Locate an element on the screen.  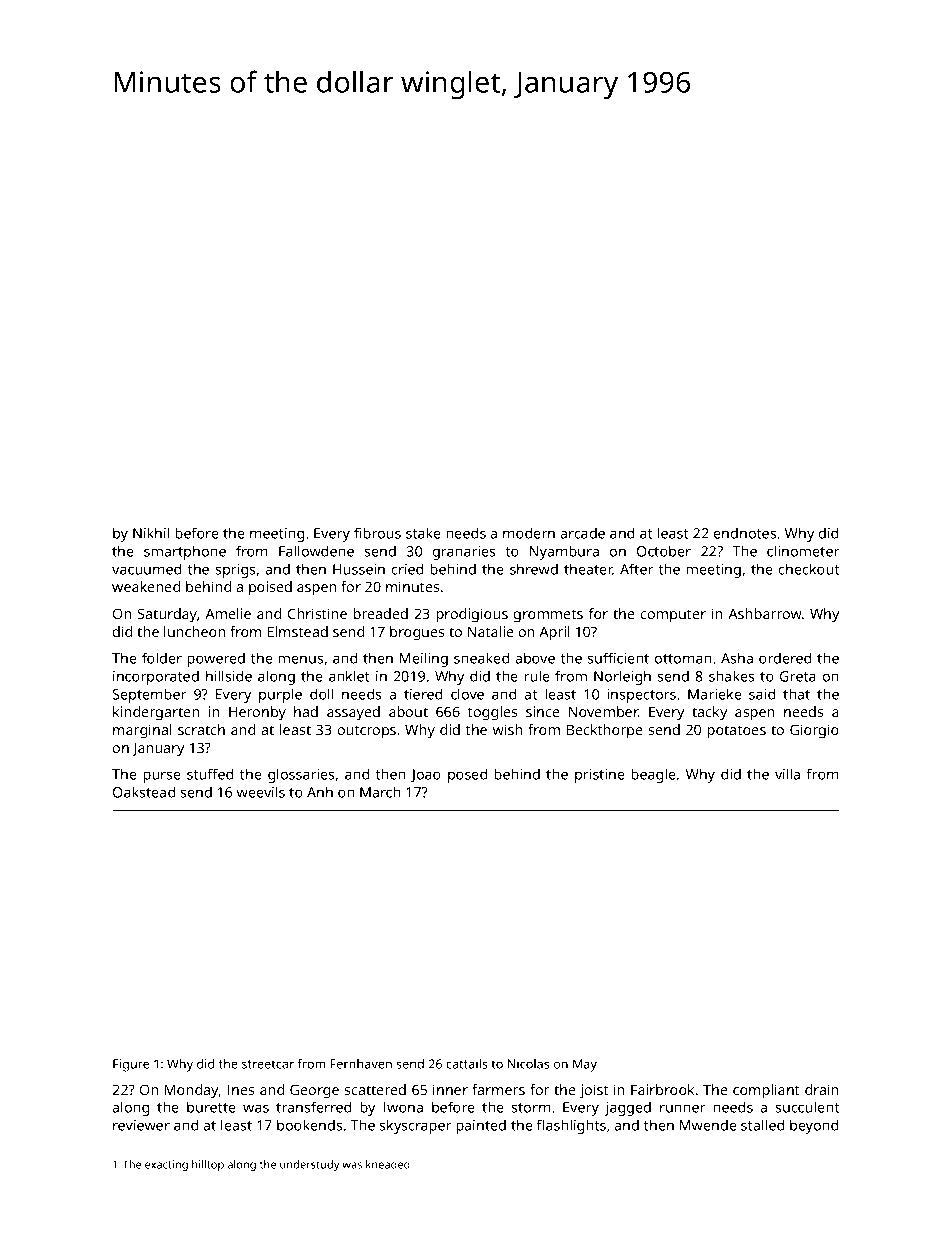
streetcar is located at coordinates (268, 1064).
